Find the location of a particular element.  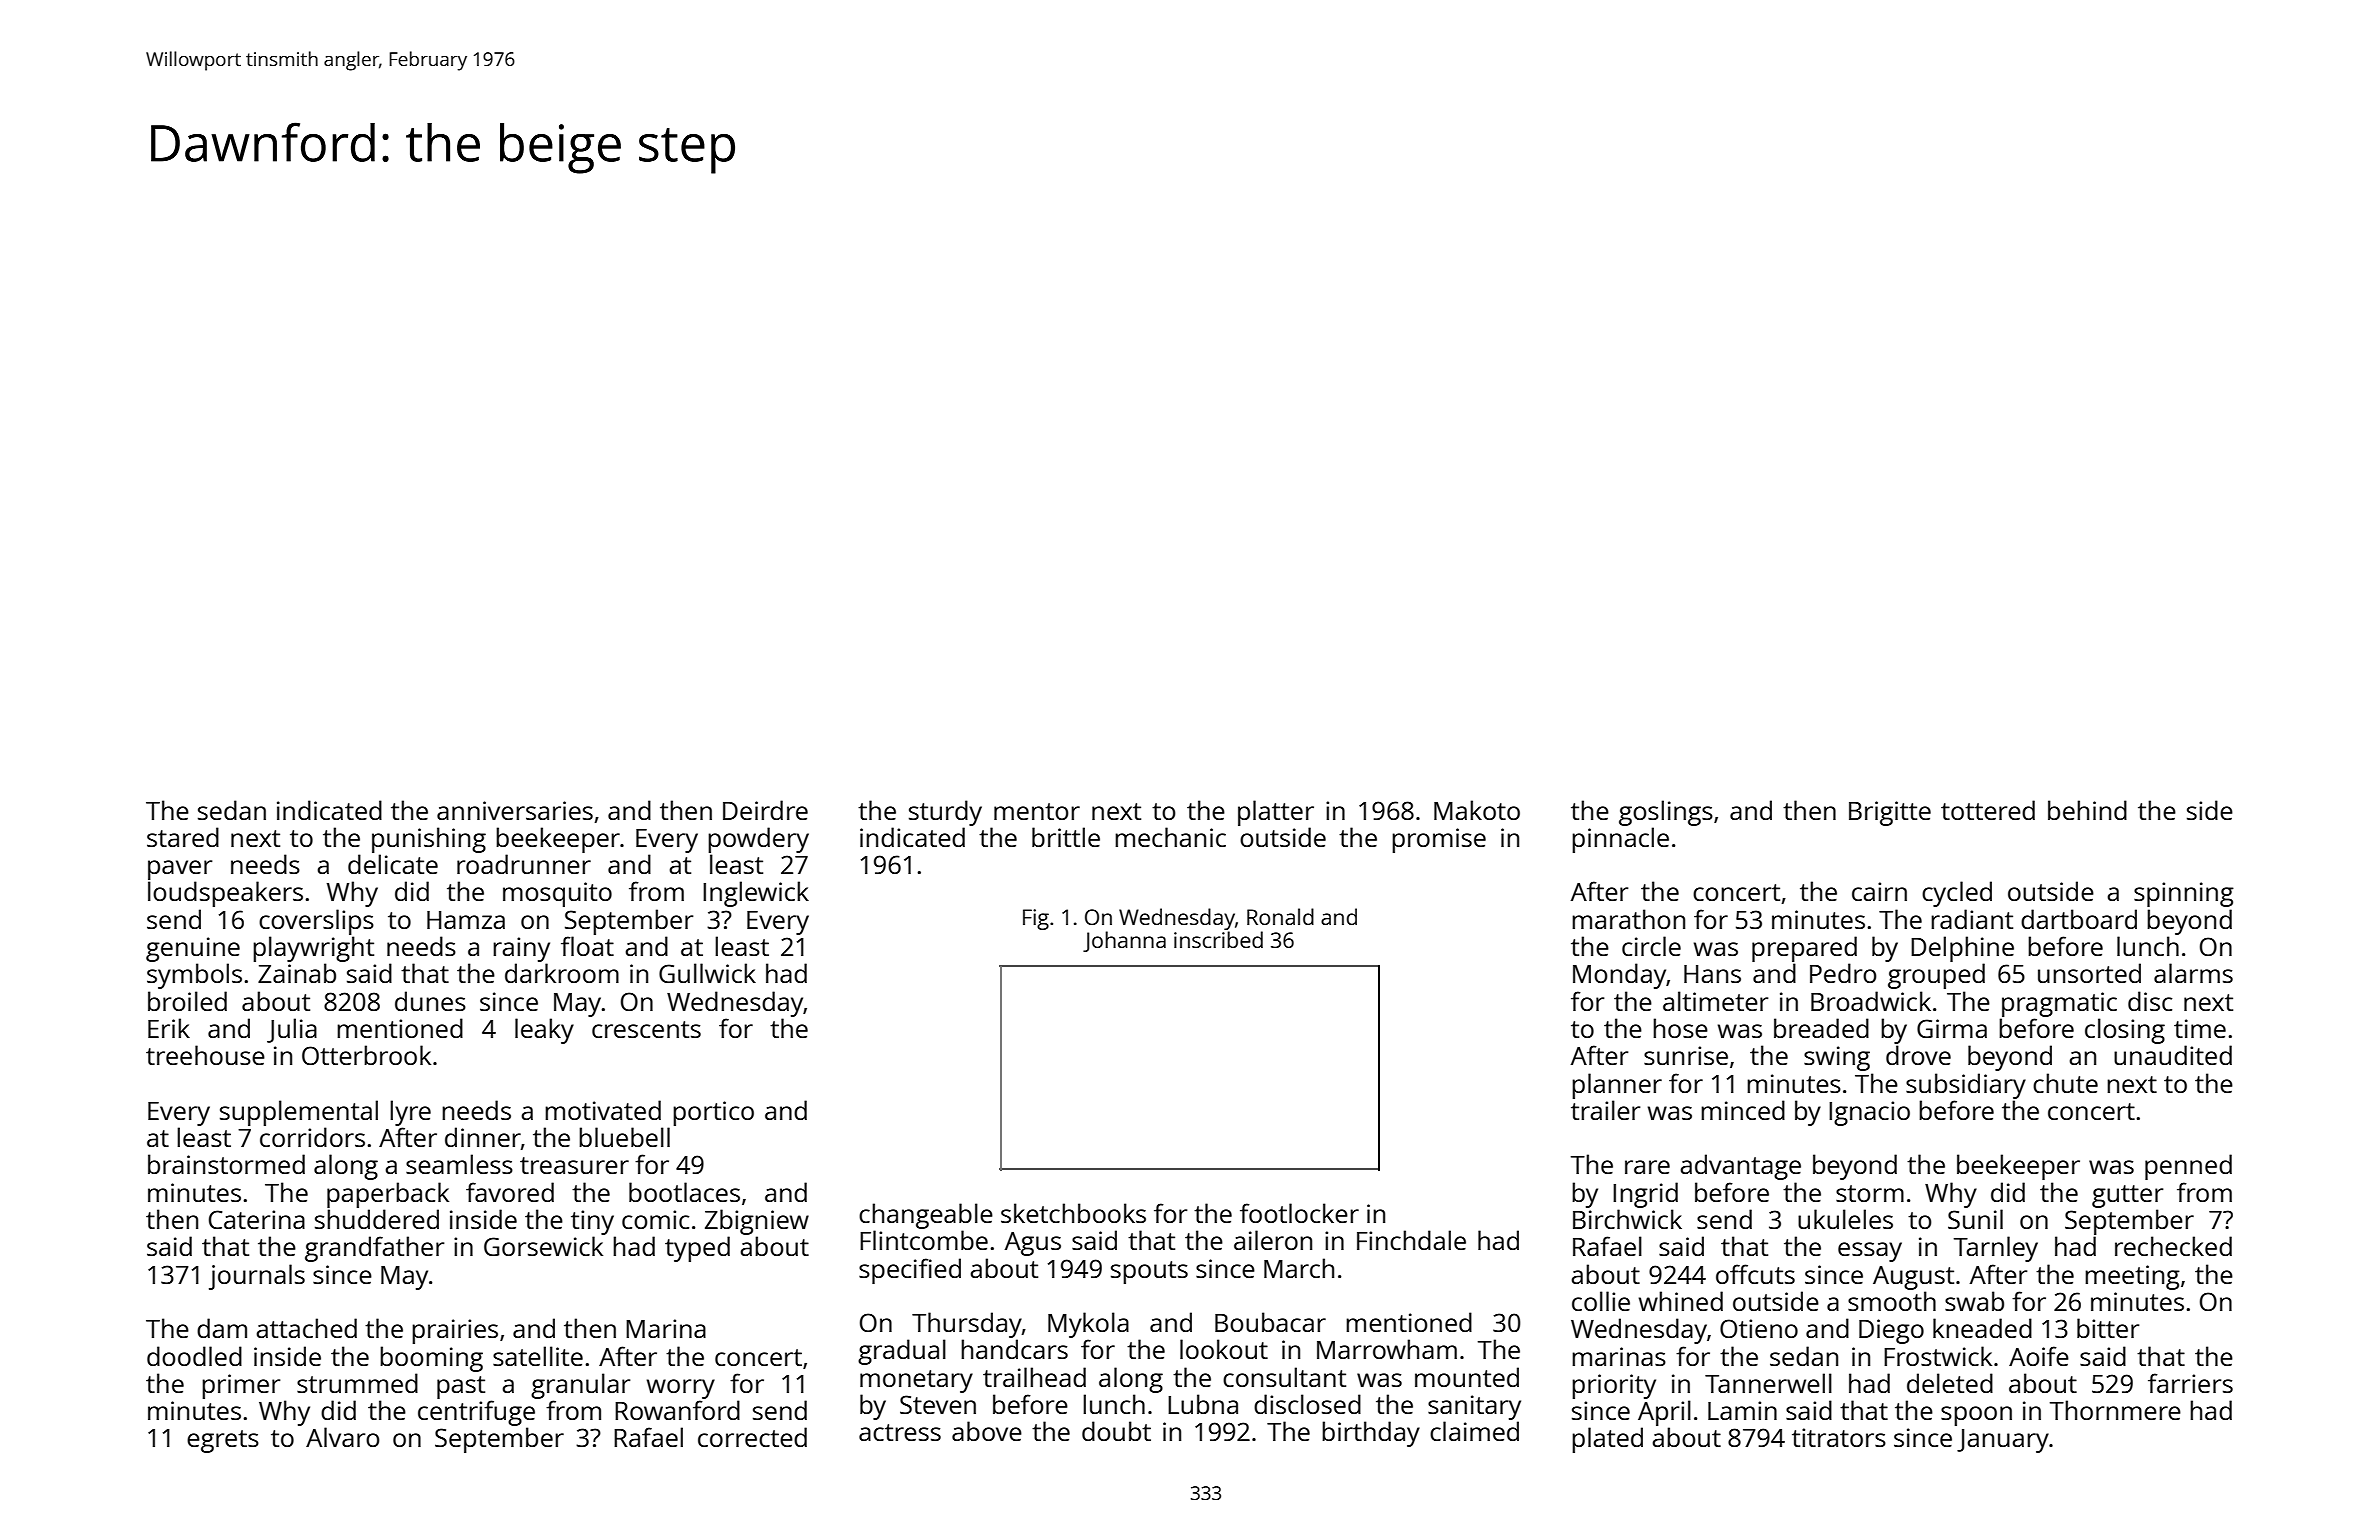

meeting is located at coordinates (2132, 1277).
